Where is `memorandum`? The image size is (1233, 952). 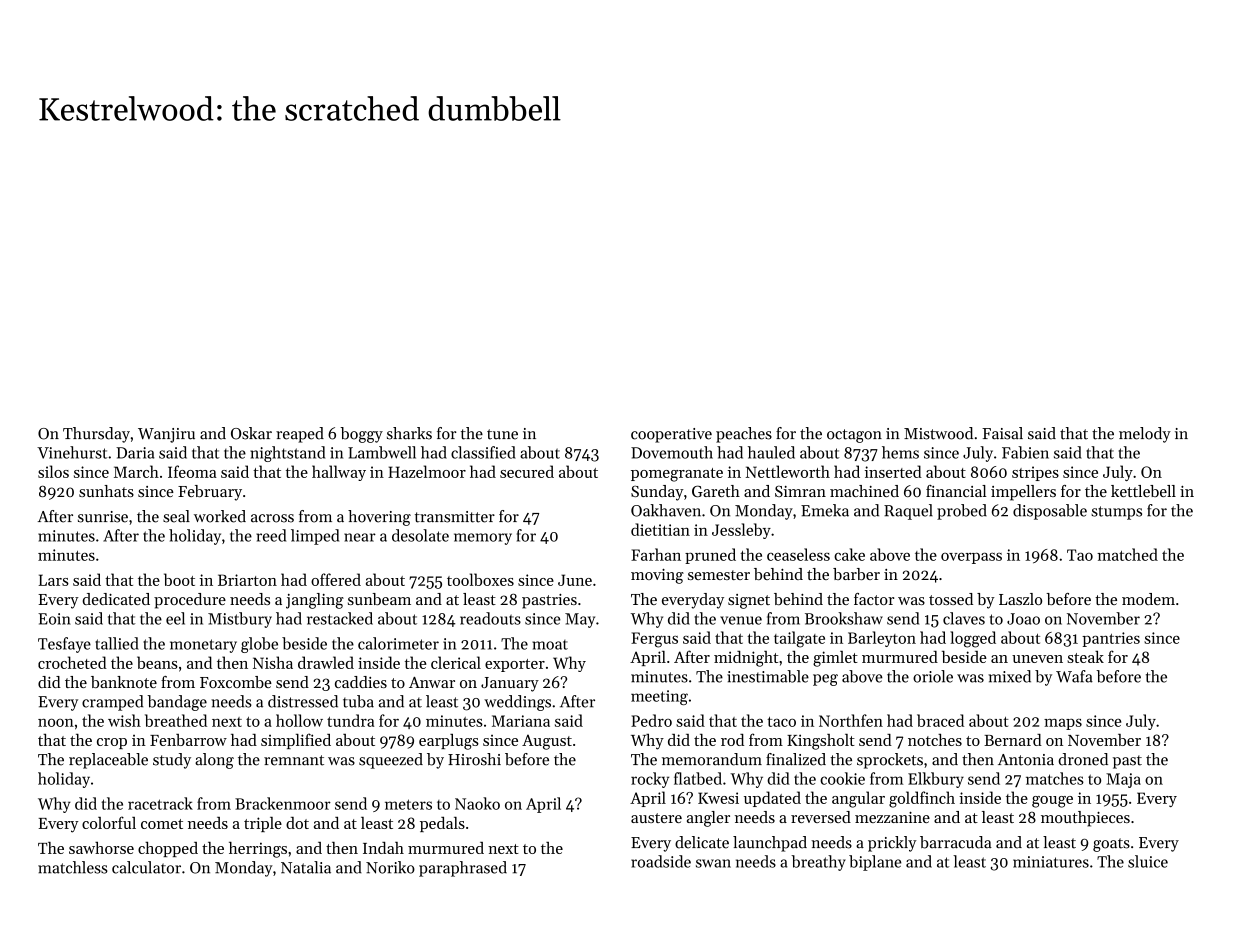 memorandum is located at coordinates (712, 759).
